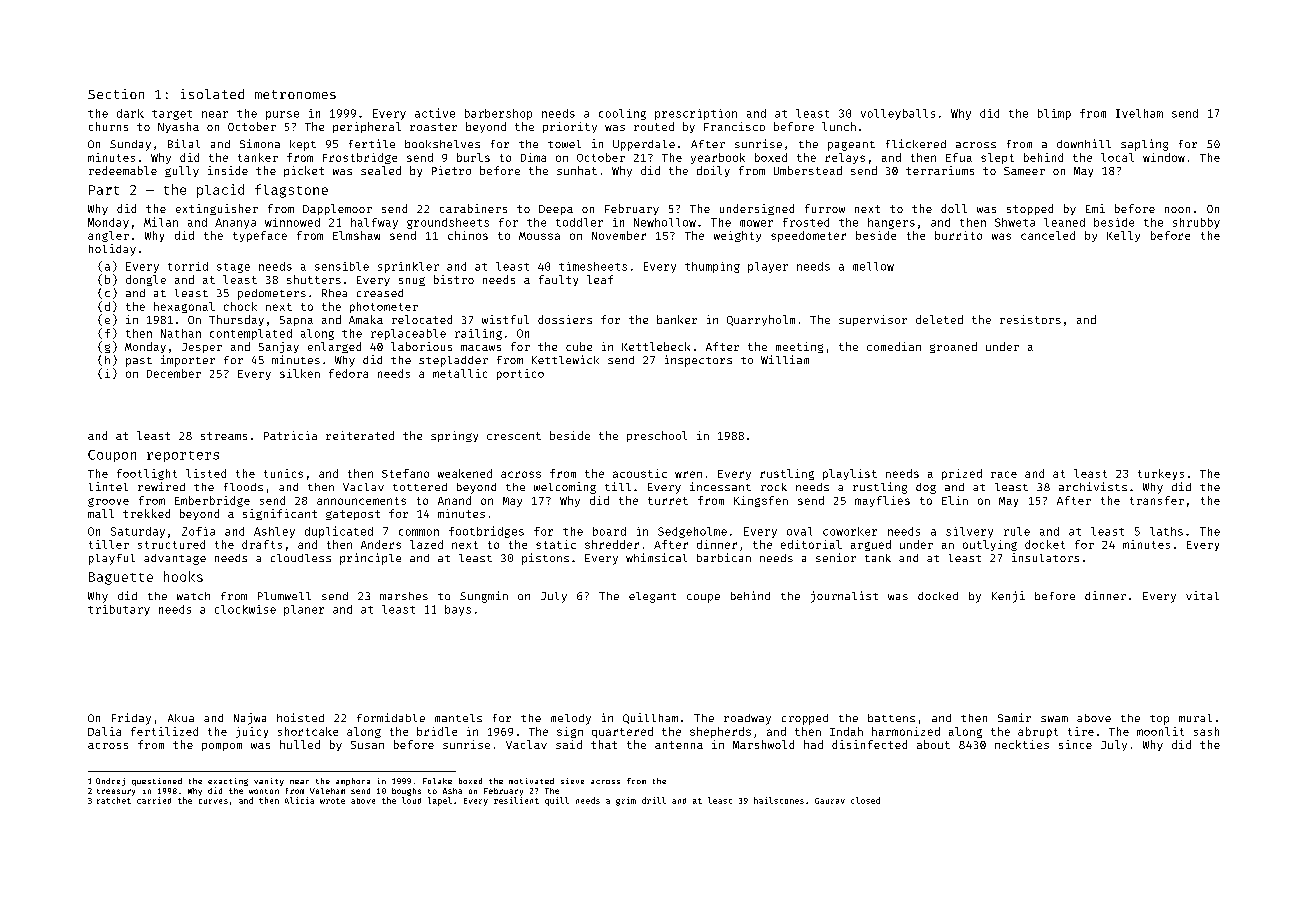  I want to click on Ivelham, so click(1139, 113).
